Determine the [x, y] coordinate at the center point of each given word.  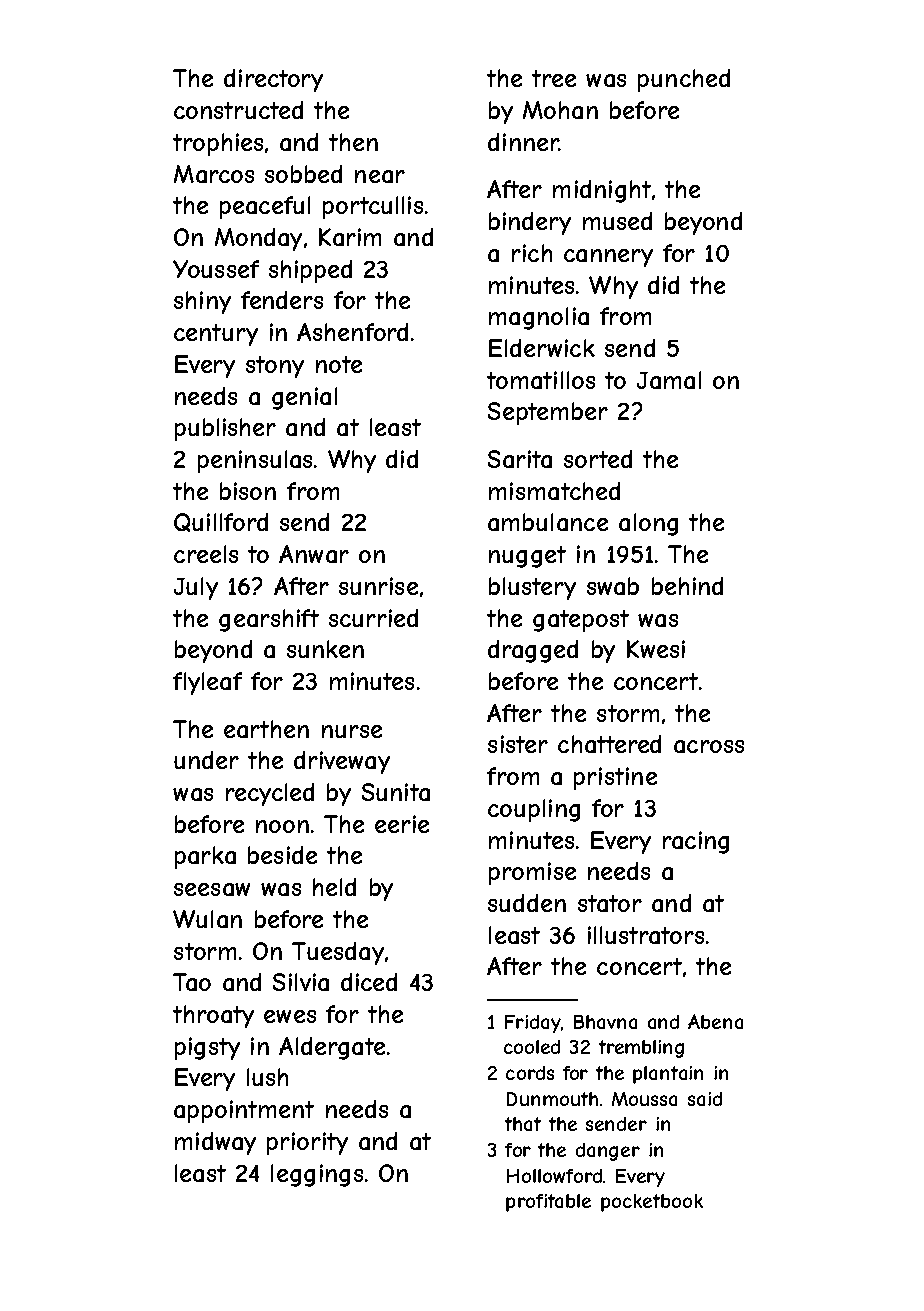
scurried [373, 618]
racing [696, 842]
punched [684, 80]
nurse [352, 731]
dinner [523, 142]
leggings [317, 1175]
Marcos [214, 174]
